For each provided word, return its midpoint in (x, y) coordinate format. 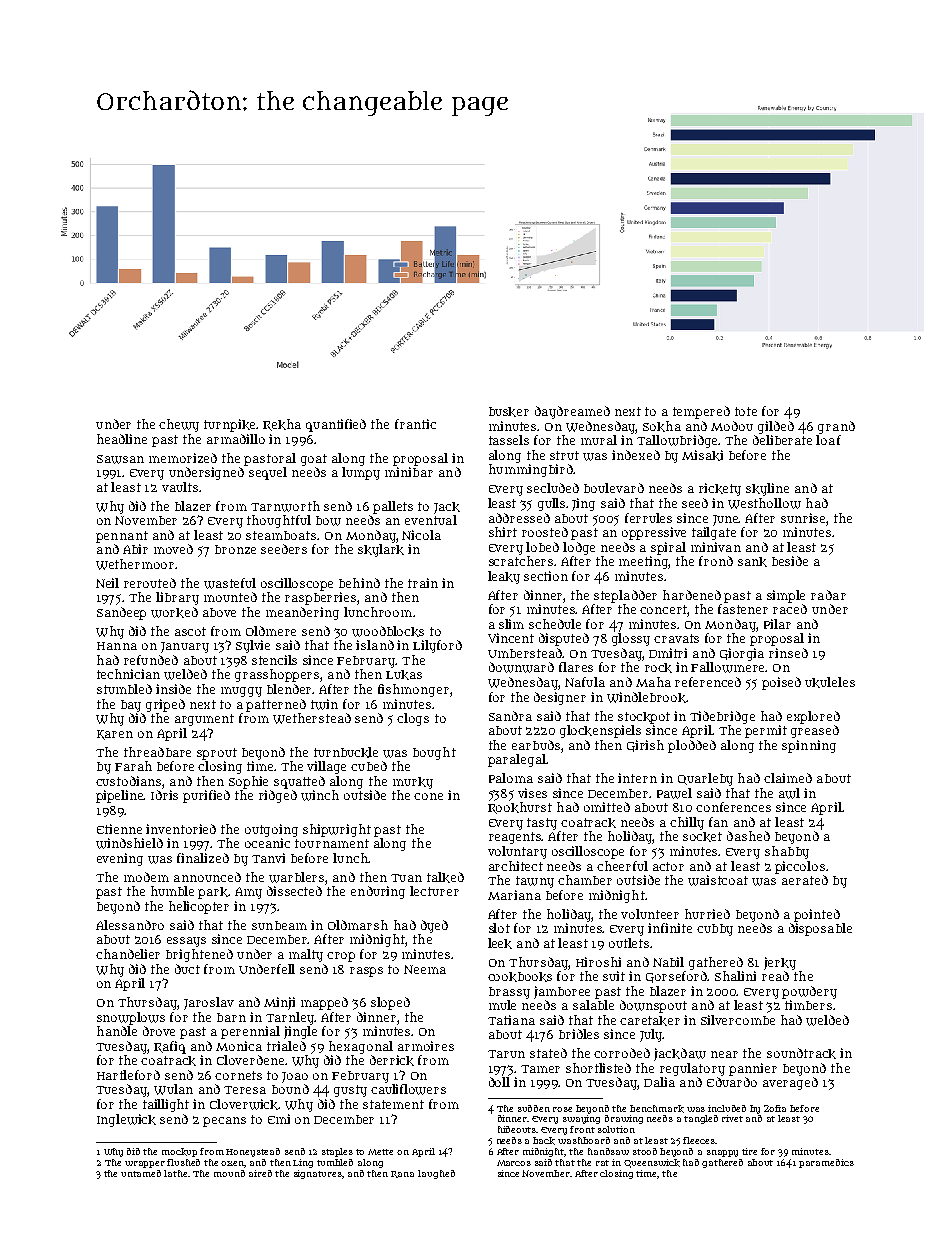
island (375, 645)
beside (790, 561)
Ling (303, 1163)
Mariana (514, 895)
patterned (276, 705)
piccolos (800, 867)
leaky (504, 577)
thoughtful (279, 521)
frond (716, 561)
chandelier (128, 954)
